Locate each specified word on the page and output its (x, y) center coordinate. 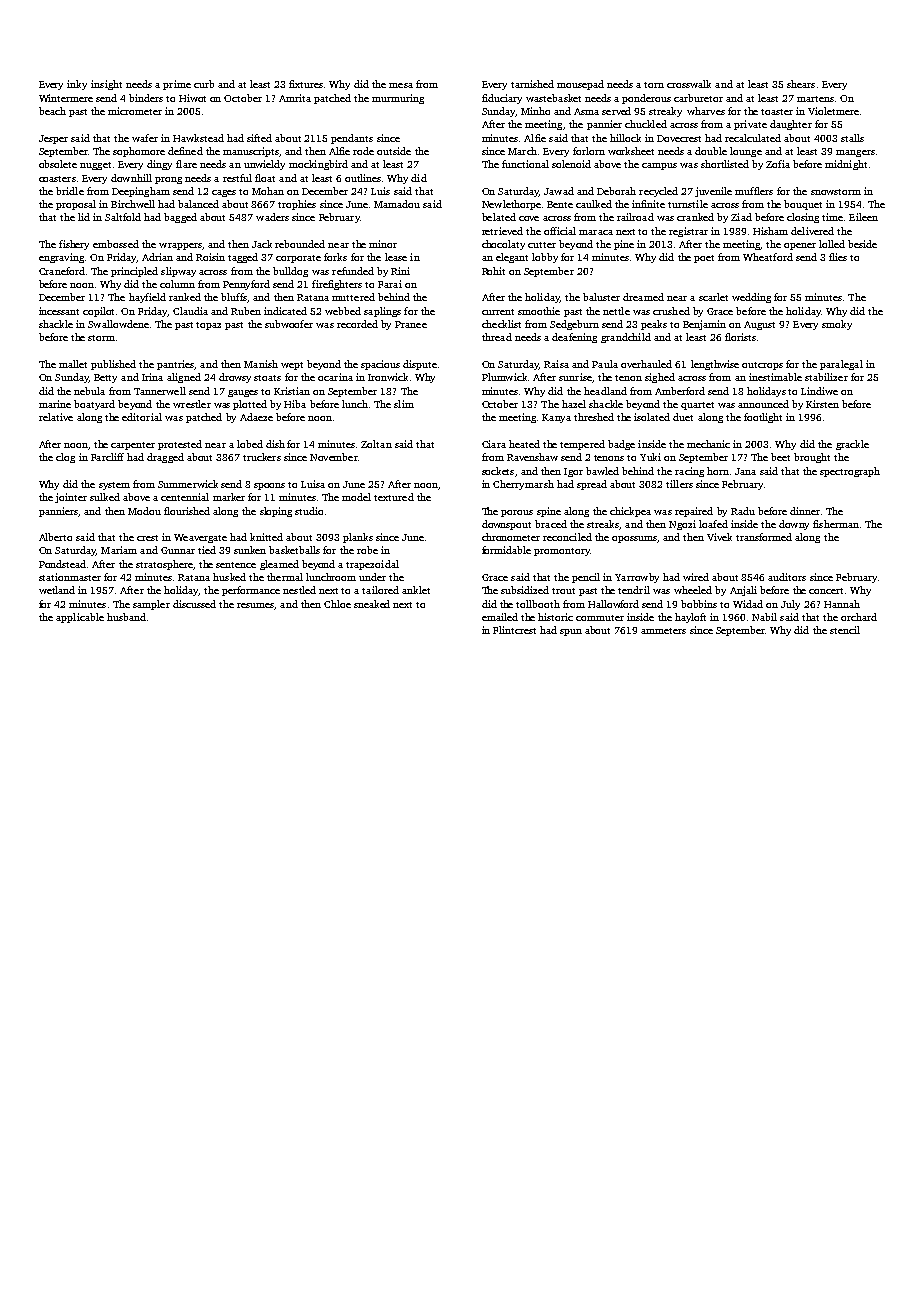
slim (404, 404)
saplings (382, 312)
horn (718, 471)
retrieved (502, 231)
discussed (194, 604)
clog (65, 458)
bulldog (290, 272)
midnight (846, 165)
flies (838, 257)
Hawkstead (198, 138)
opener (800, 246)
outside (394, 151)
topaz (208, 326)
